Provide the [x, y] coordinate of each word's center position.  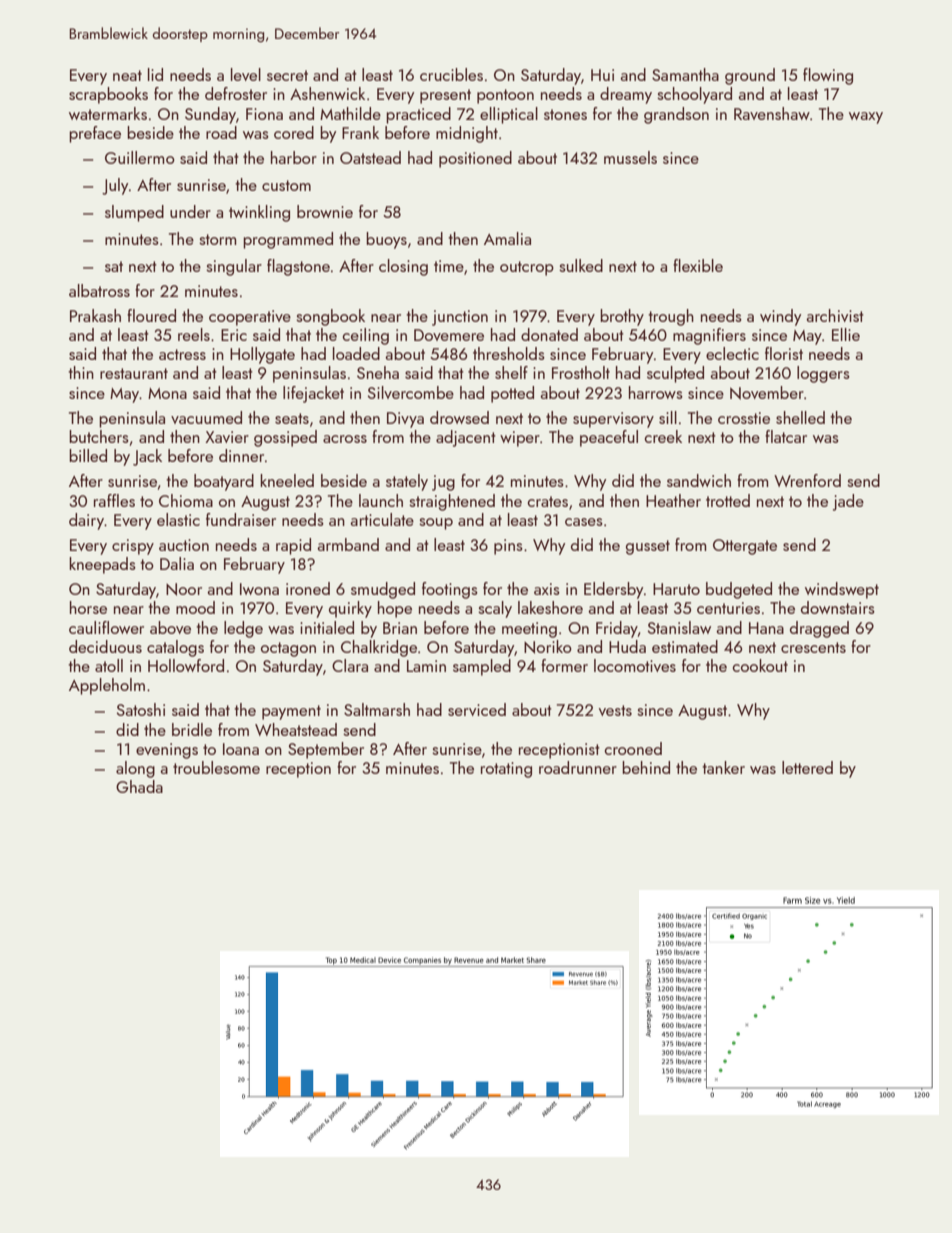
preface [95, 134]
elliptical [509, 115]
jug [443, 483]
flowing [828, 76]
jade [848, 502]
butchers [99, 436]
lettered [807, 767]
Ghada [139, 786]
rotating [506, 770]
